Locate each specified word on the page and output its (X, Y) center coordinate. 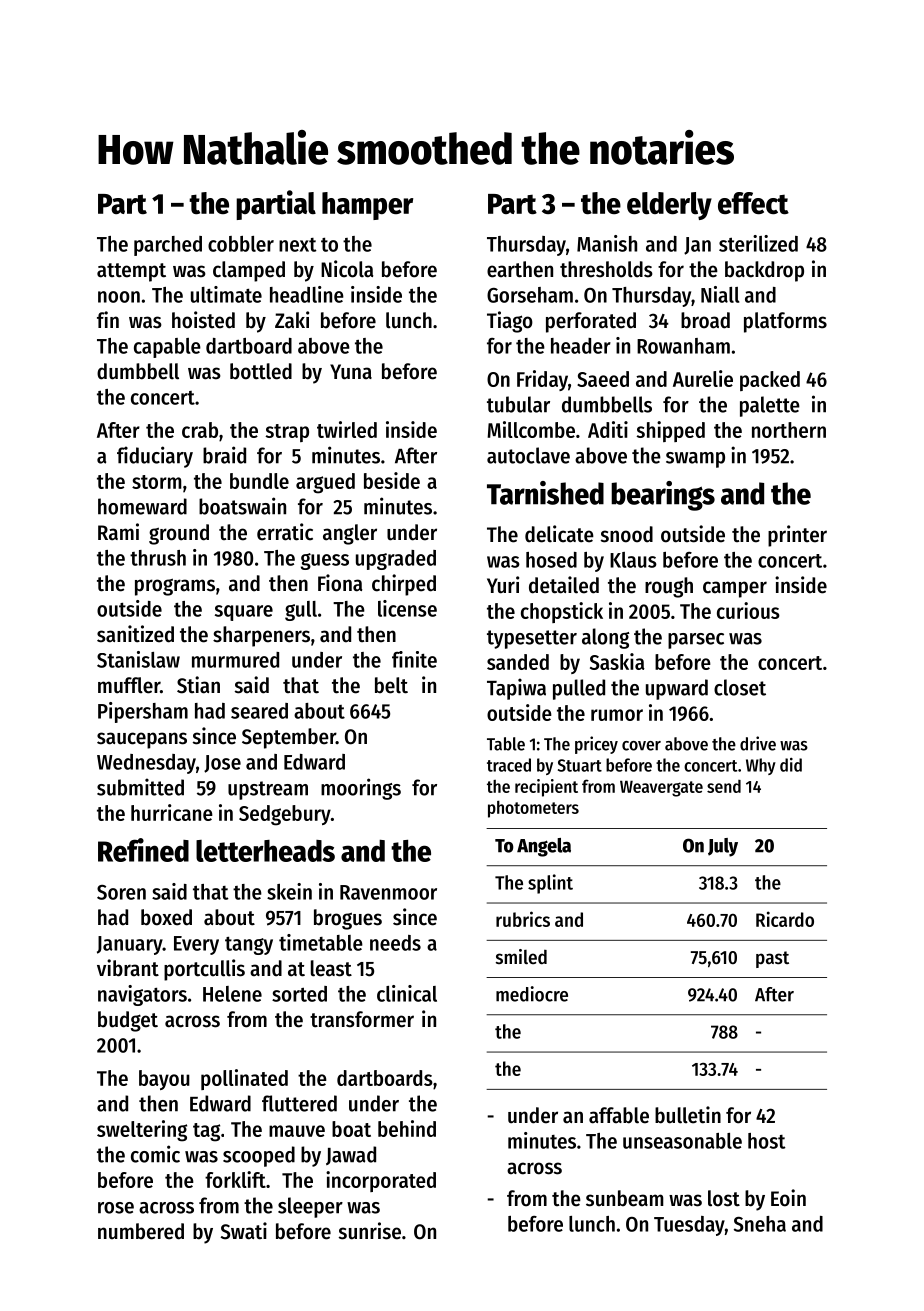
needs (395, 943)
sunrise (370, 1231)
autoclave (528, 455)
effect (753, 203)
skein (289, 891)
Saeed (603, 379)
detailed (564, 585)
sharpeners (261, 636)
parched (168, 246)
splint (550, 884)
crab (200, 430)
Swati (244, 1231)
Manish (607, 243)
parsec (696, 641)
